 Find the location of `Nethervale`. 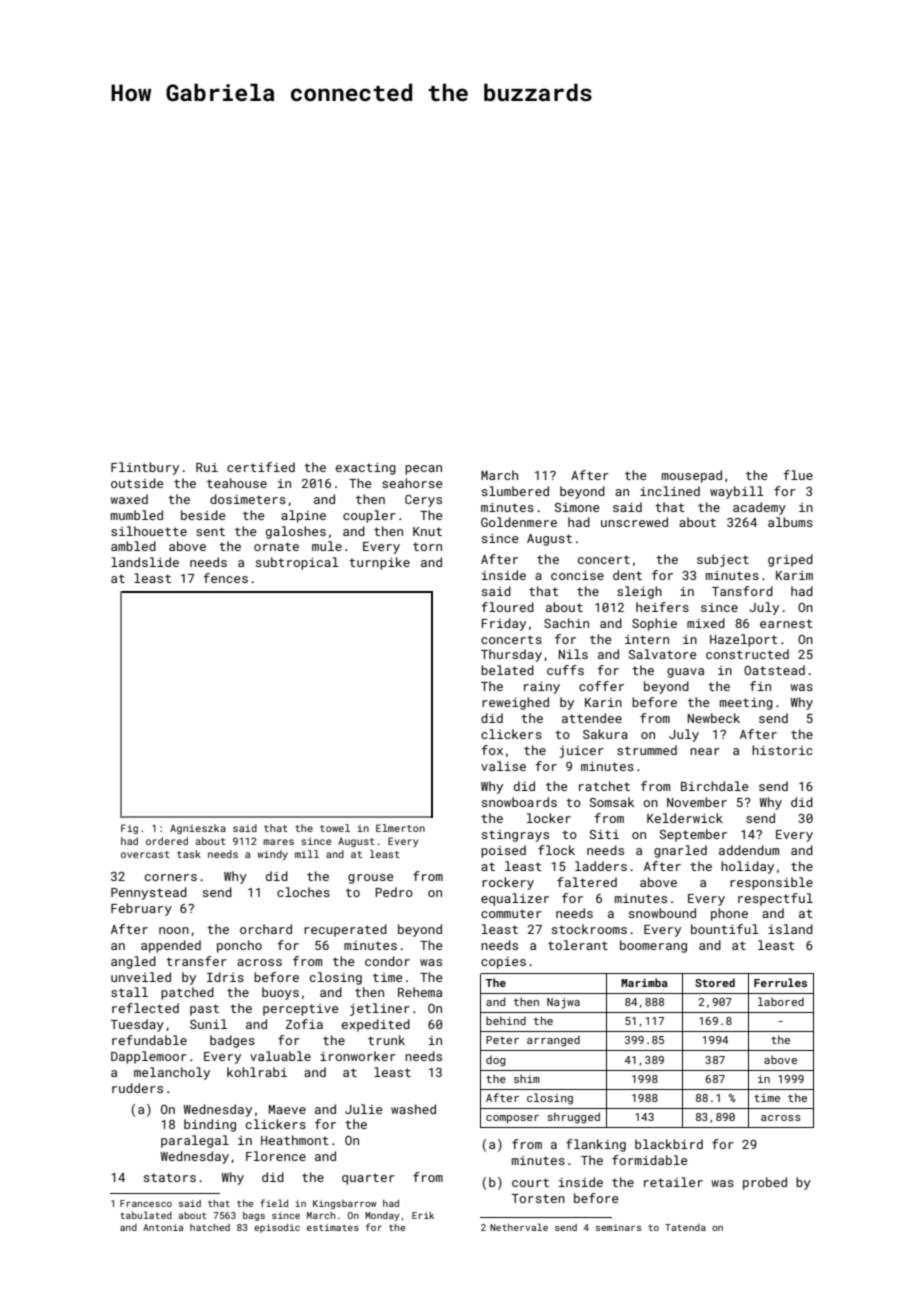

Nethervale is located at coordinates (519, 1227).
